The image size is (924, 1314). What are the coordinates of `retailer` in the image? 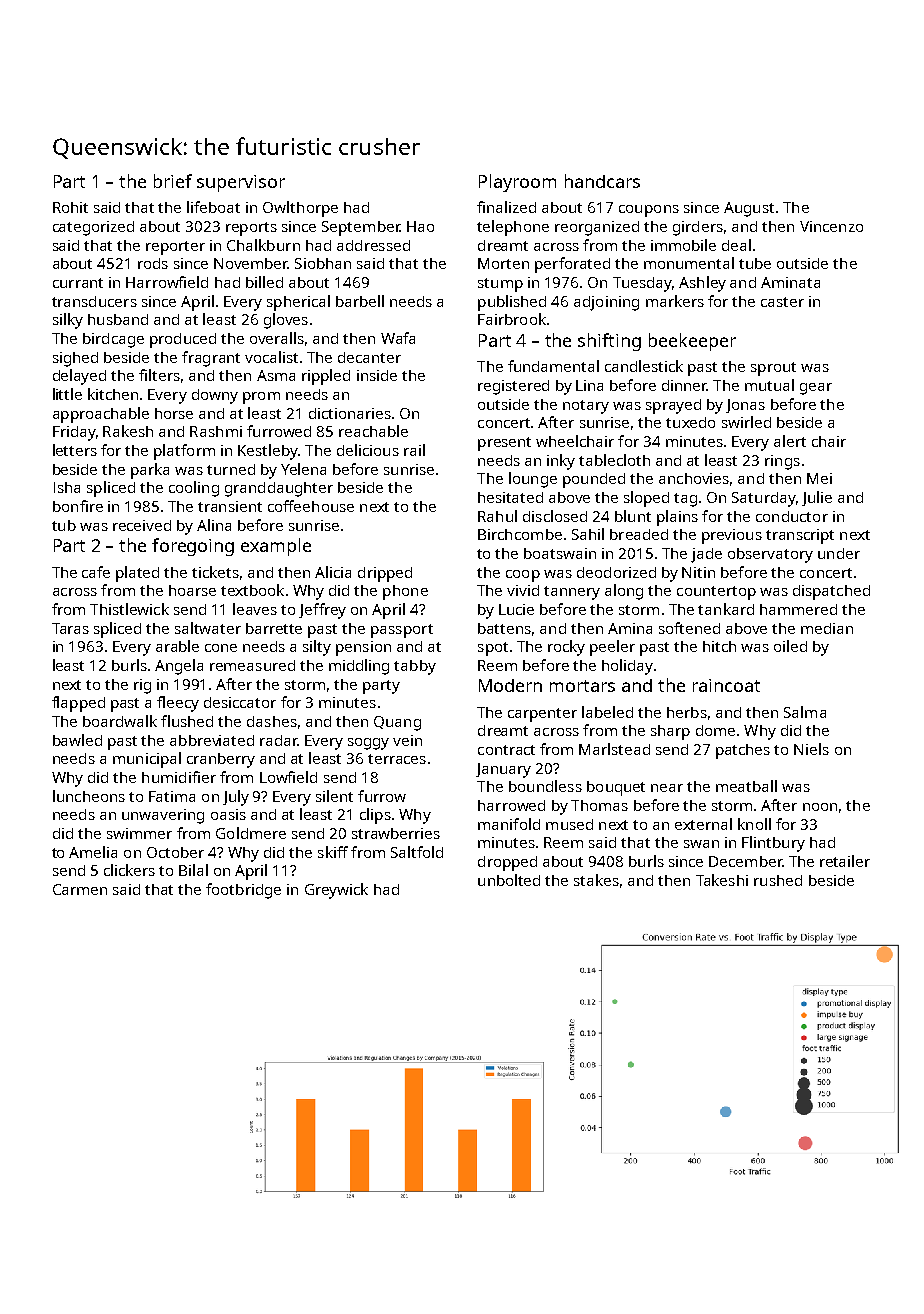 It's located at (845, 861).
